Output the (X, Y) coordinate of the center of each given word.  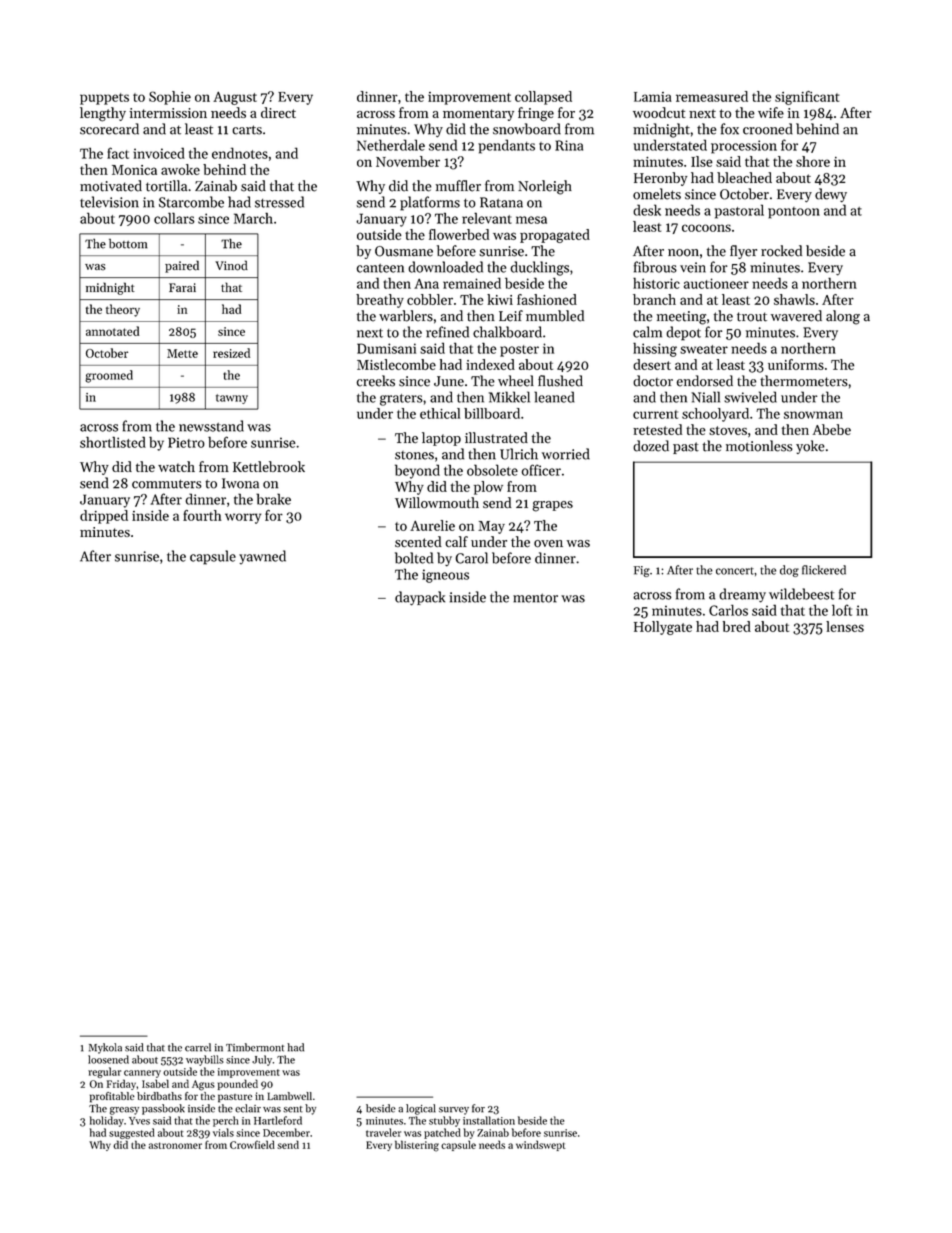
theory (123, 310)
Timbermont (255, 1047)
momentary (478, 115)
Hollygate (663, 628)
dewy (831, 195)
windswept (541, 1145)
